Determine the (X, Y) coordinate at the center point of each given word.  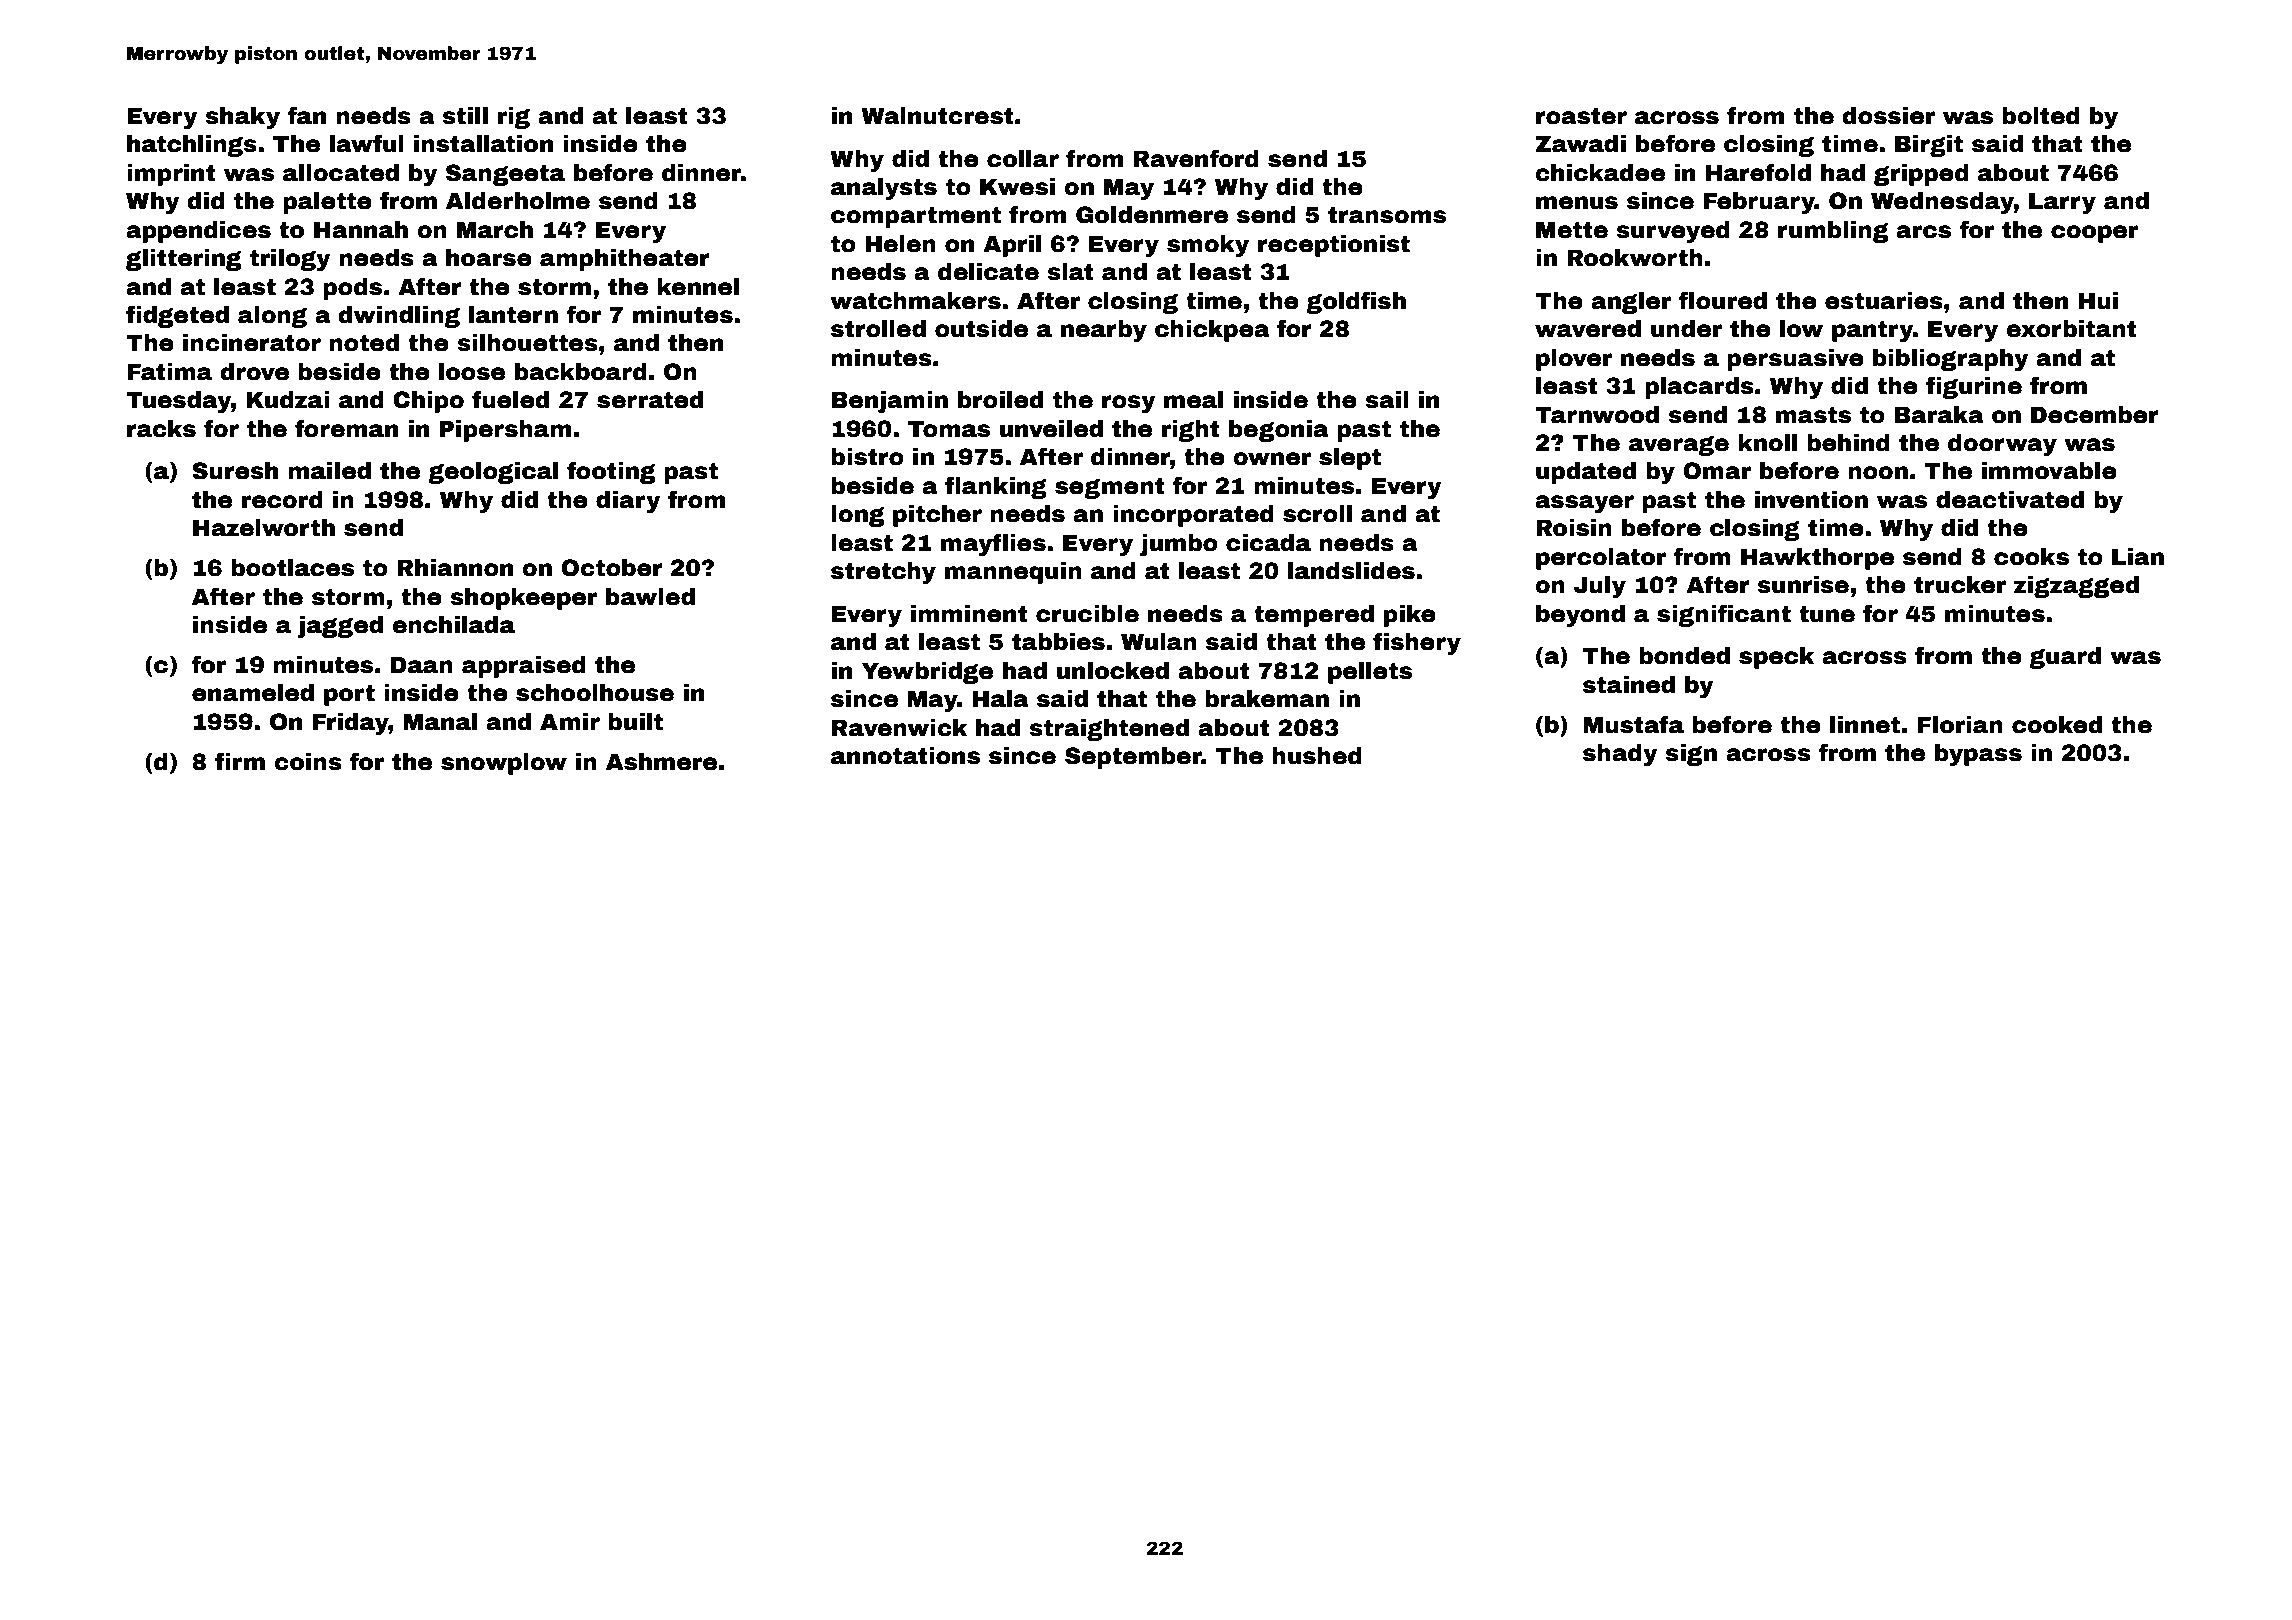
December (2095, 415)
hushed (1317, 756)
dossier (1889, 116)
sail (1387, 400)
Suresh (235, 471)
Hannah (361, 230)
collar (1023, 159)
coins (308, 762)
